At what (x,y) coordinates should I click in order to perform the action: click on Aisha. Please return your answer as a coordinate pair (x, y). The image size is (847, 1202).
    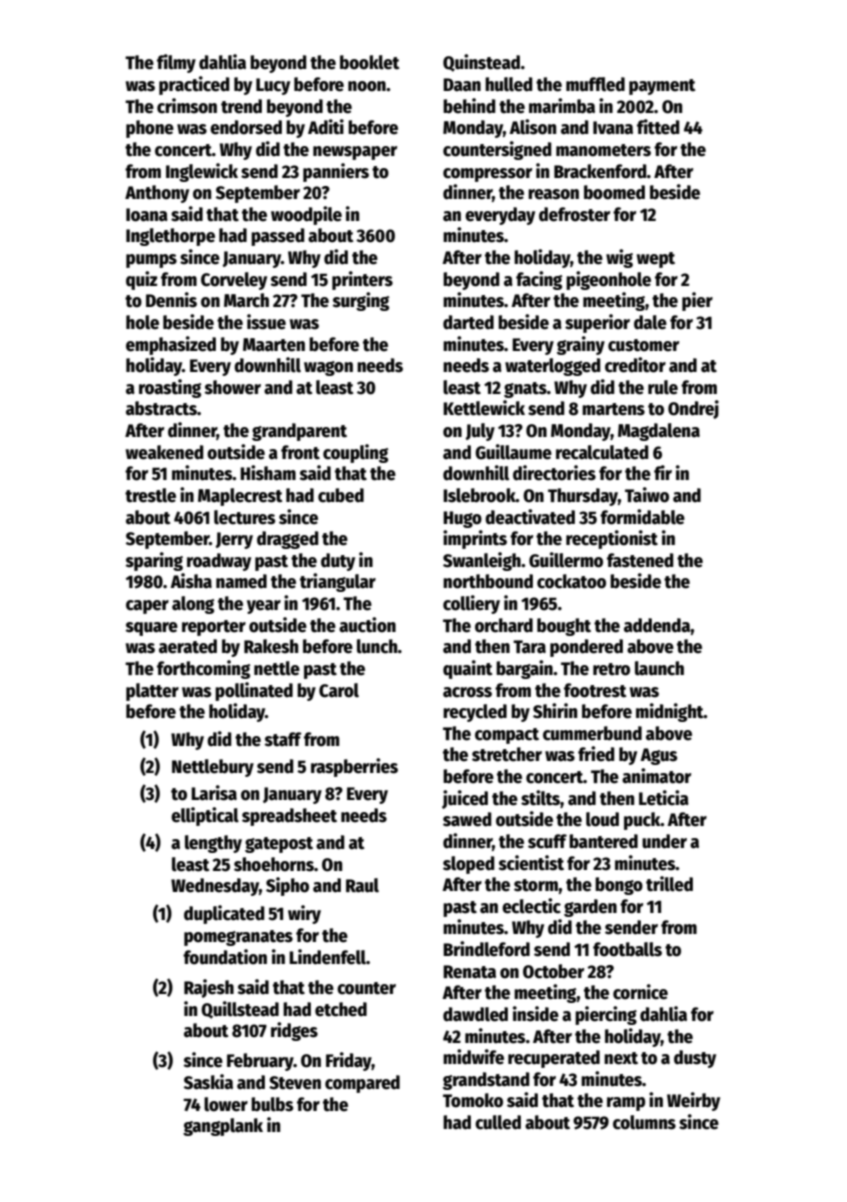
    Looking at the image, I should click on (191, 581).
